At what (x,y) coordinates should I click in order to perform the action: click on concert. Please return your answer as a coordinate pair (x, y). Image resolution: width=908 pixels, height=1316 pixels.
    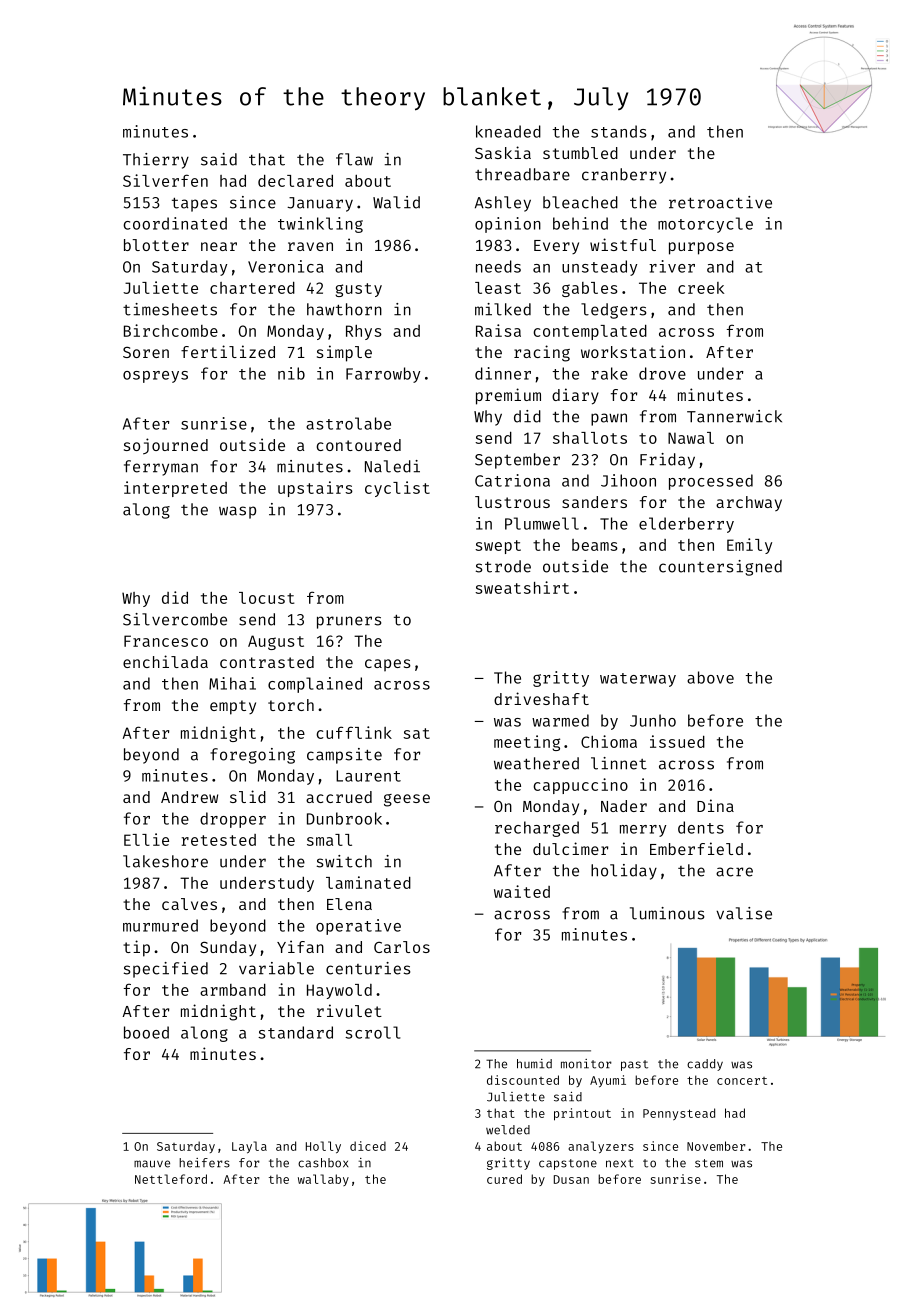
    Looking at the image, I should click on (742, 1081).
